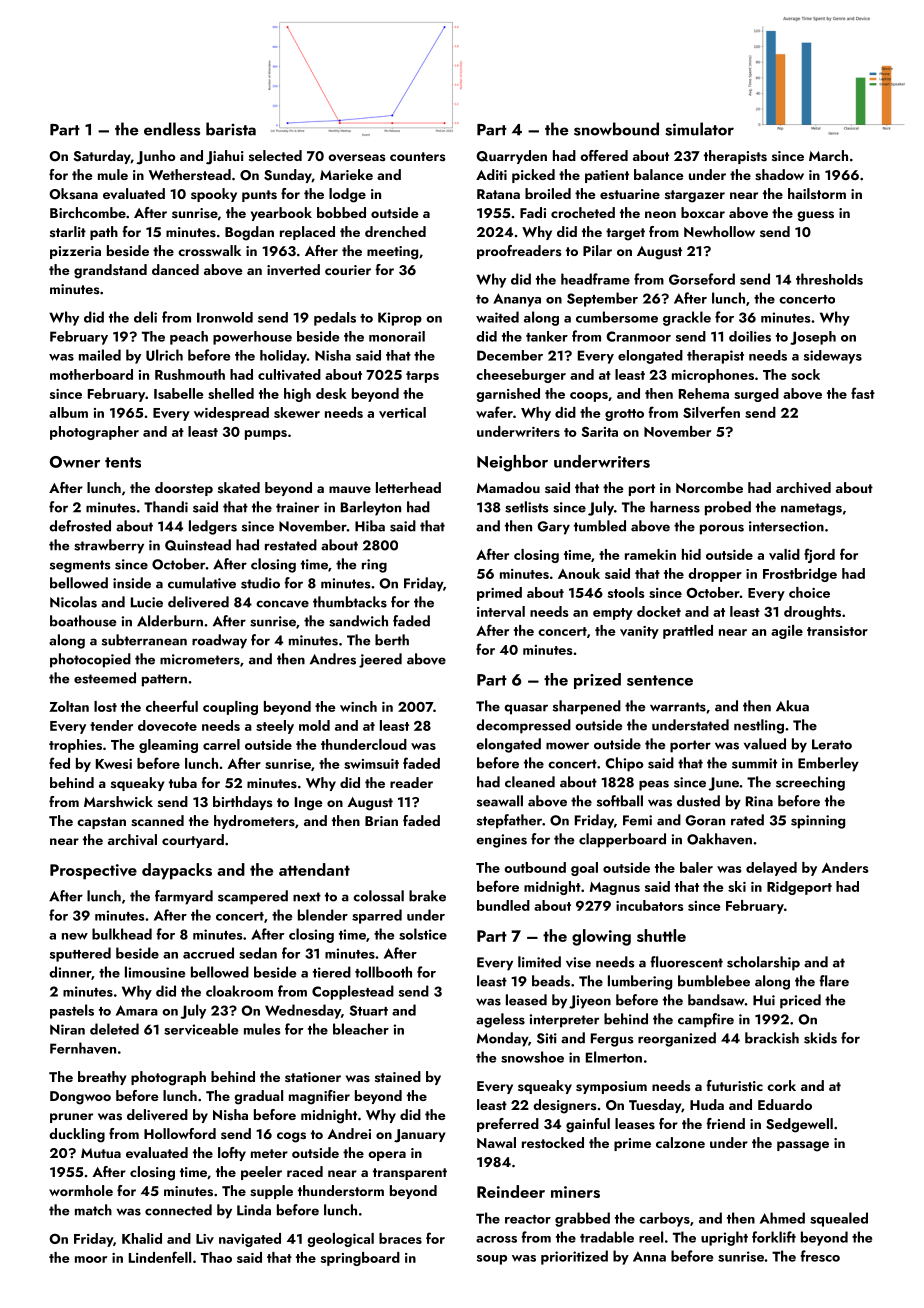 The image size is (924, 1308). What do you see at coordinates (616, 129) in the screenshot?
I see `snowbound` at bounding box center [616, 129].
